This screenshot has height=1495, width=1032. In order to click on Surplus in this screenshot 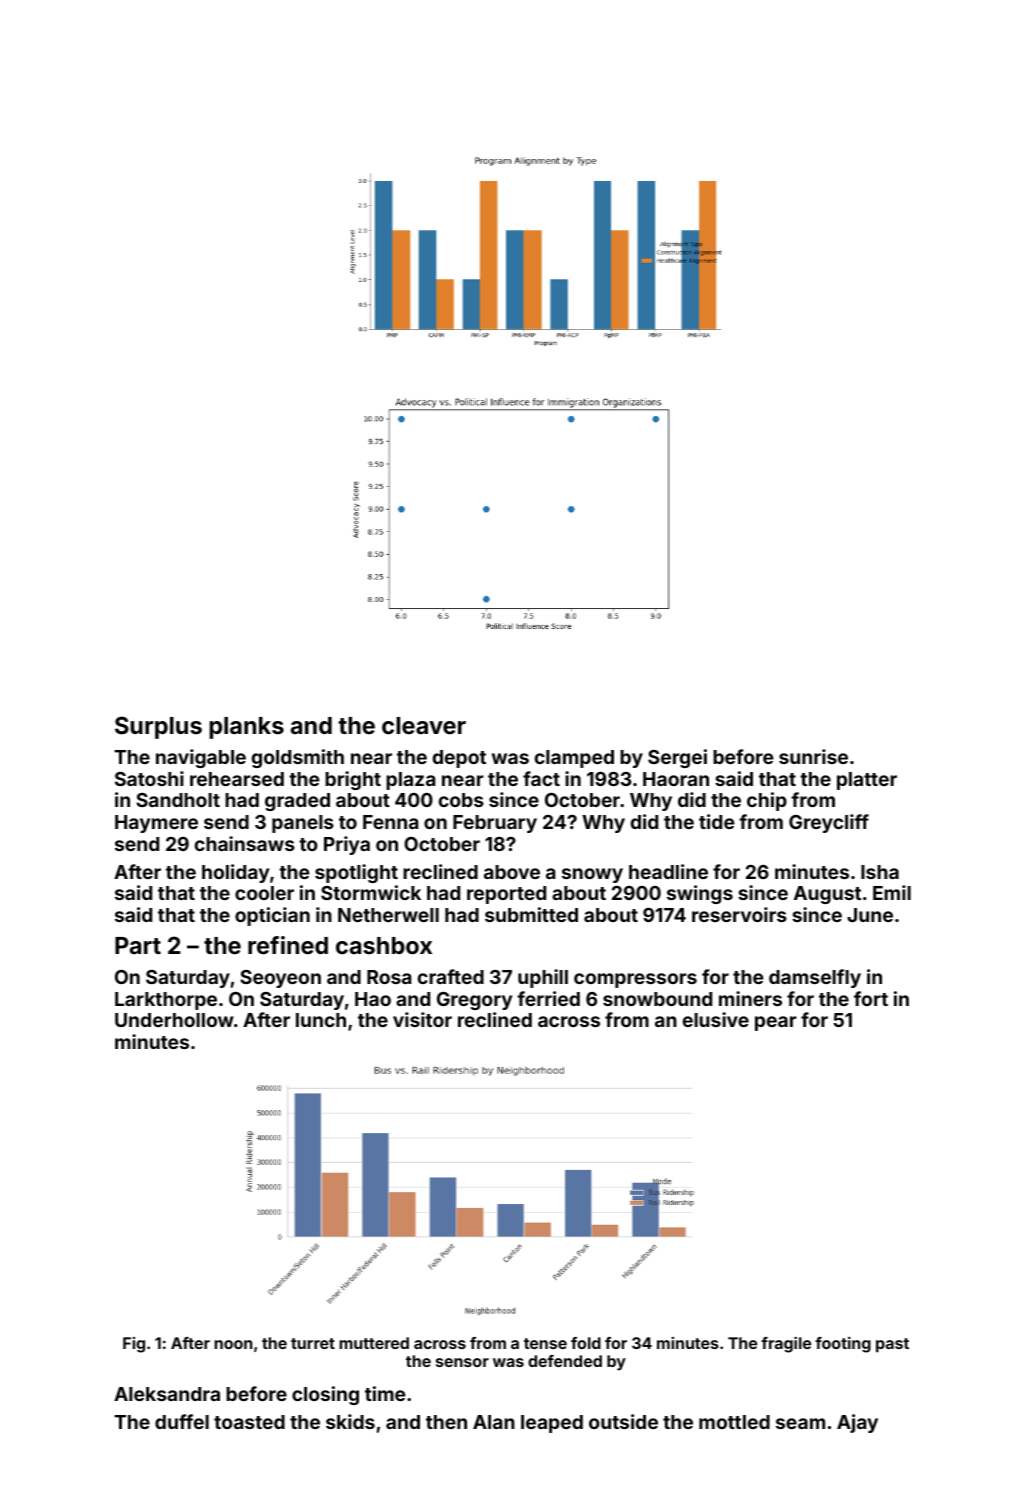, I will do `click(158, 727)`.
